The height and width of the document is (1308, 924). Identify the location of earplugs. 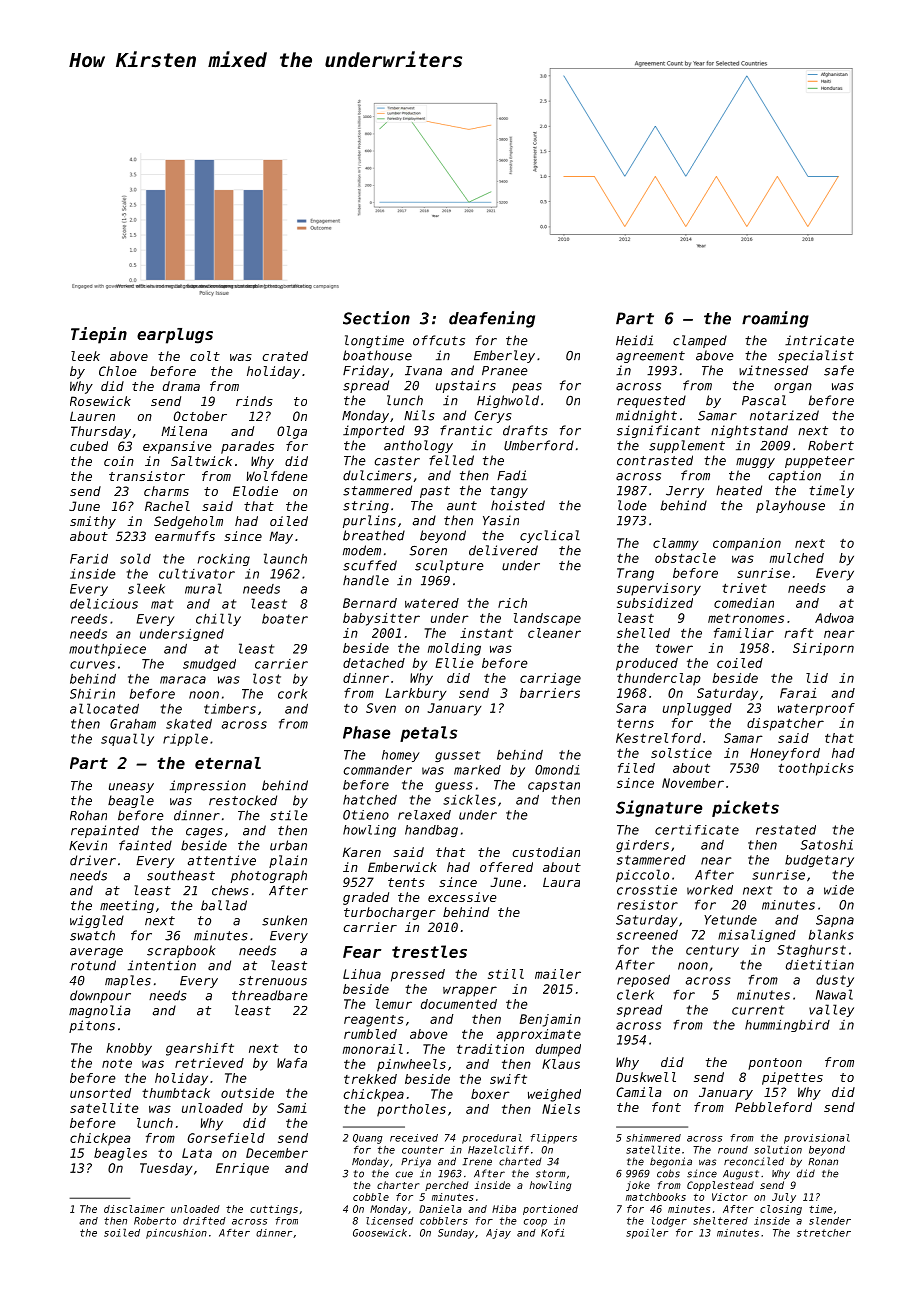
(175, 336).
